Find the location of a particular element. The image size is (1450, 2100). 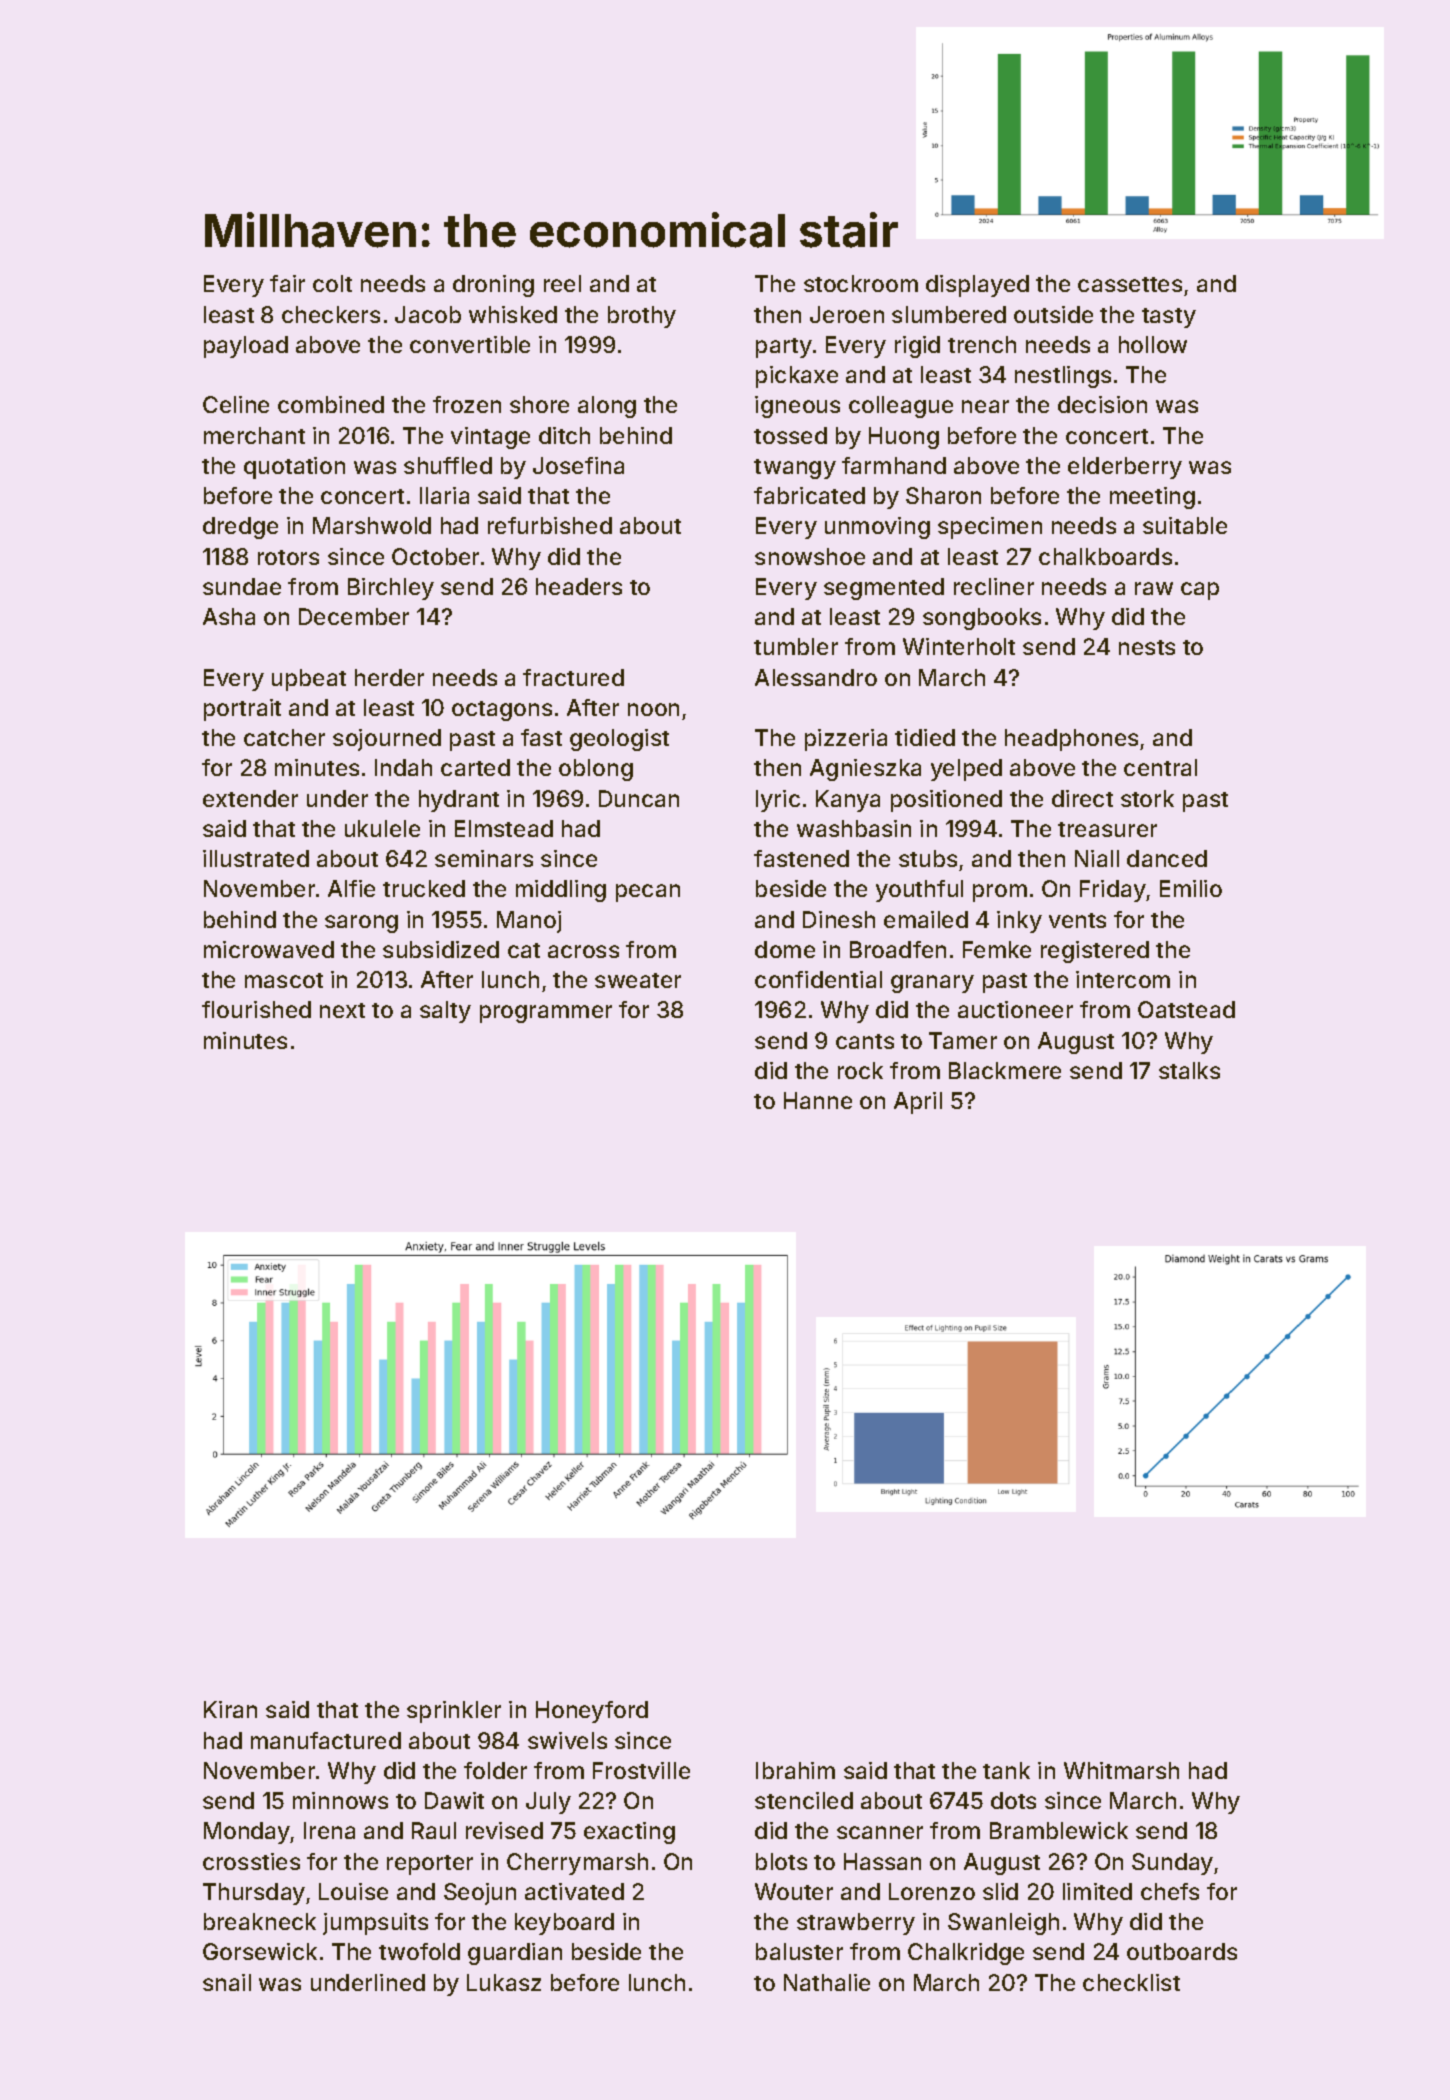

revised is located at coordinates (504, 1830).
